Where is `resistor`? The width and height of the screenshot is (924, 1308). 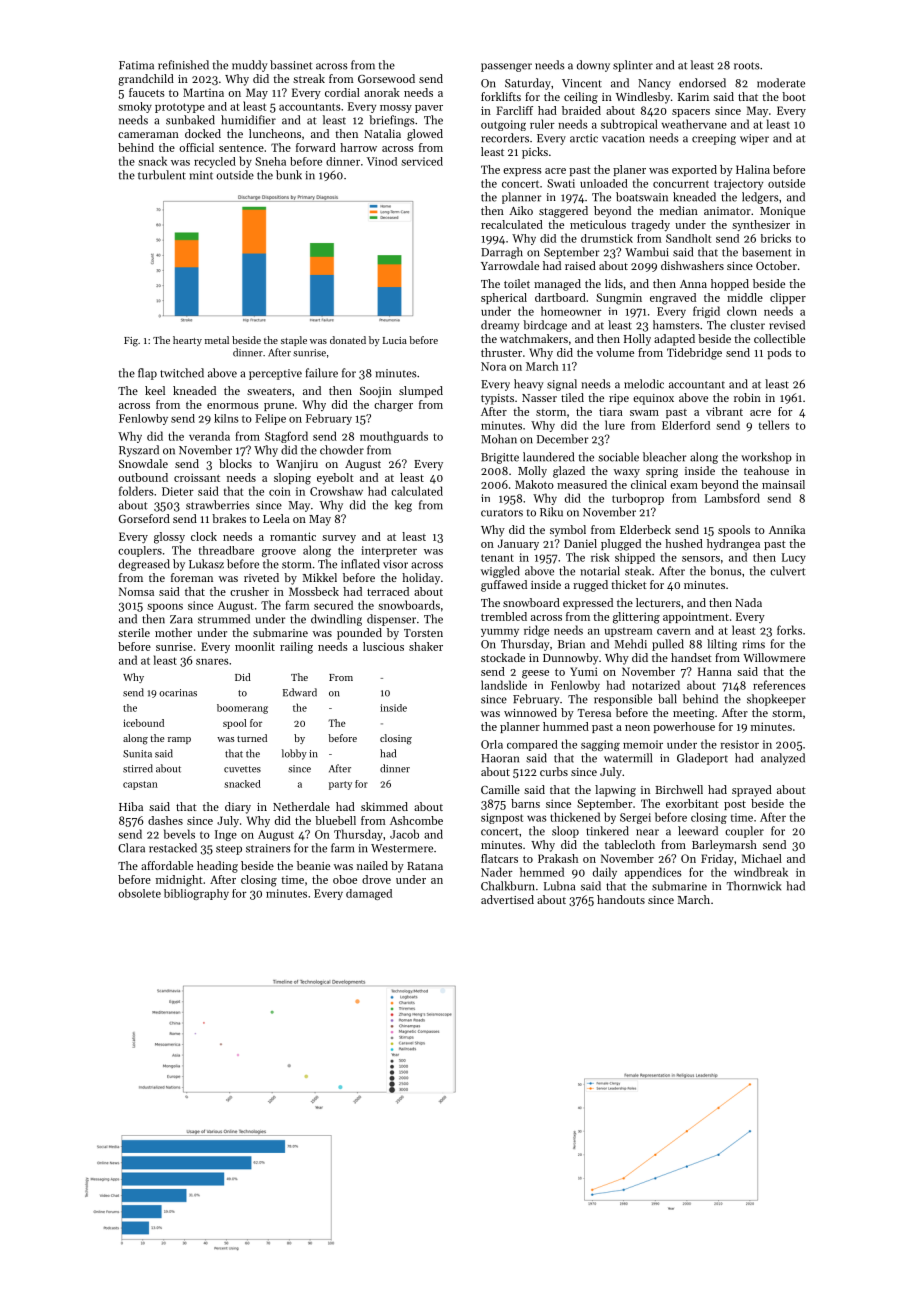
resistor is located at coordinates (739, 744).
